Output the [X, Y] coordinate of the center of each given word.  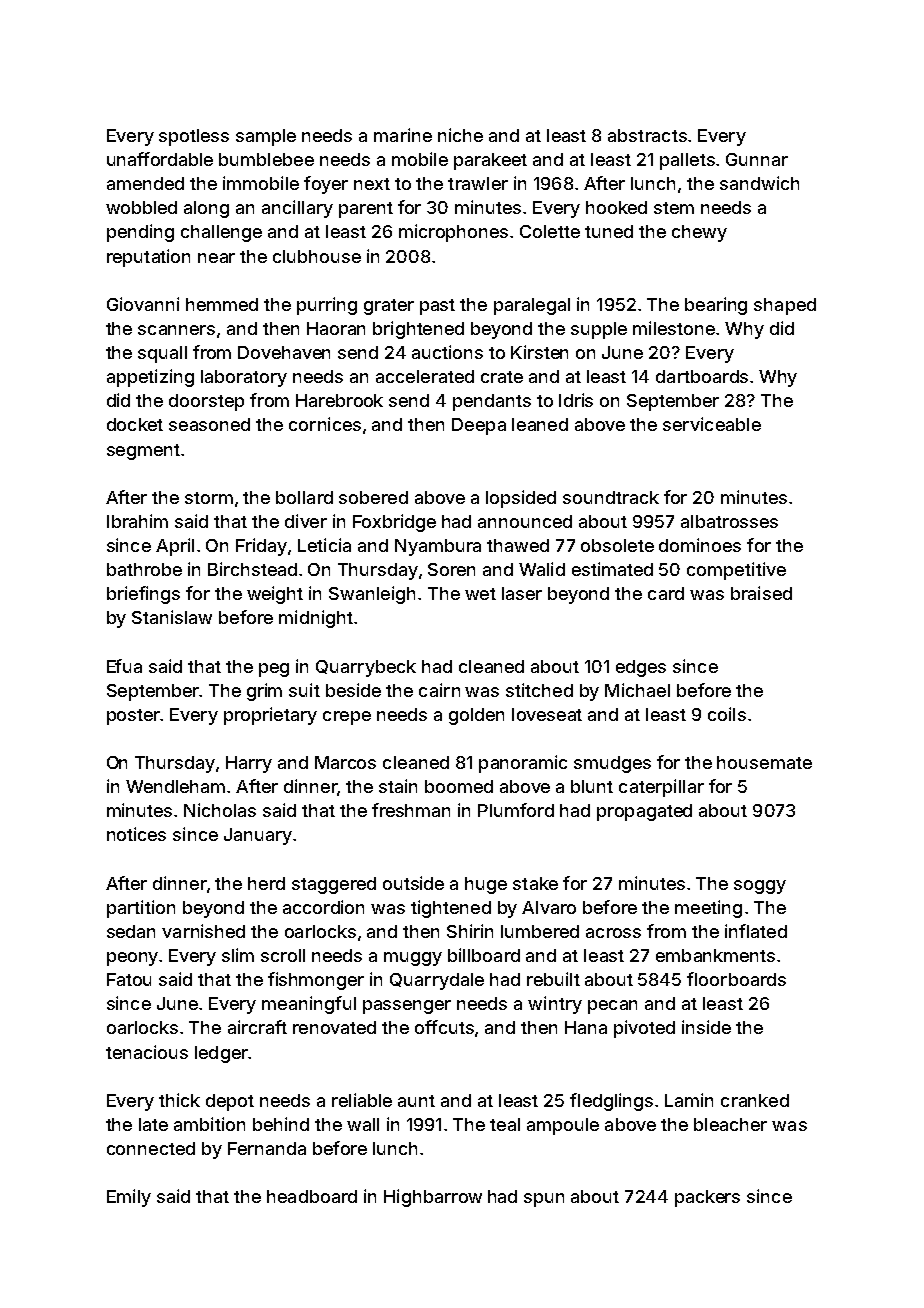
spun [544, 1200]
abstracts [647, 135]
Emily [129, 1198]
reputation [148, 258]
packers [707, 1198]
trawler [478, 183]
